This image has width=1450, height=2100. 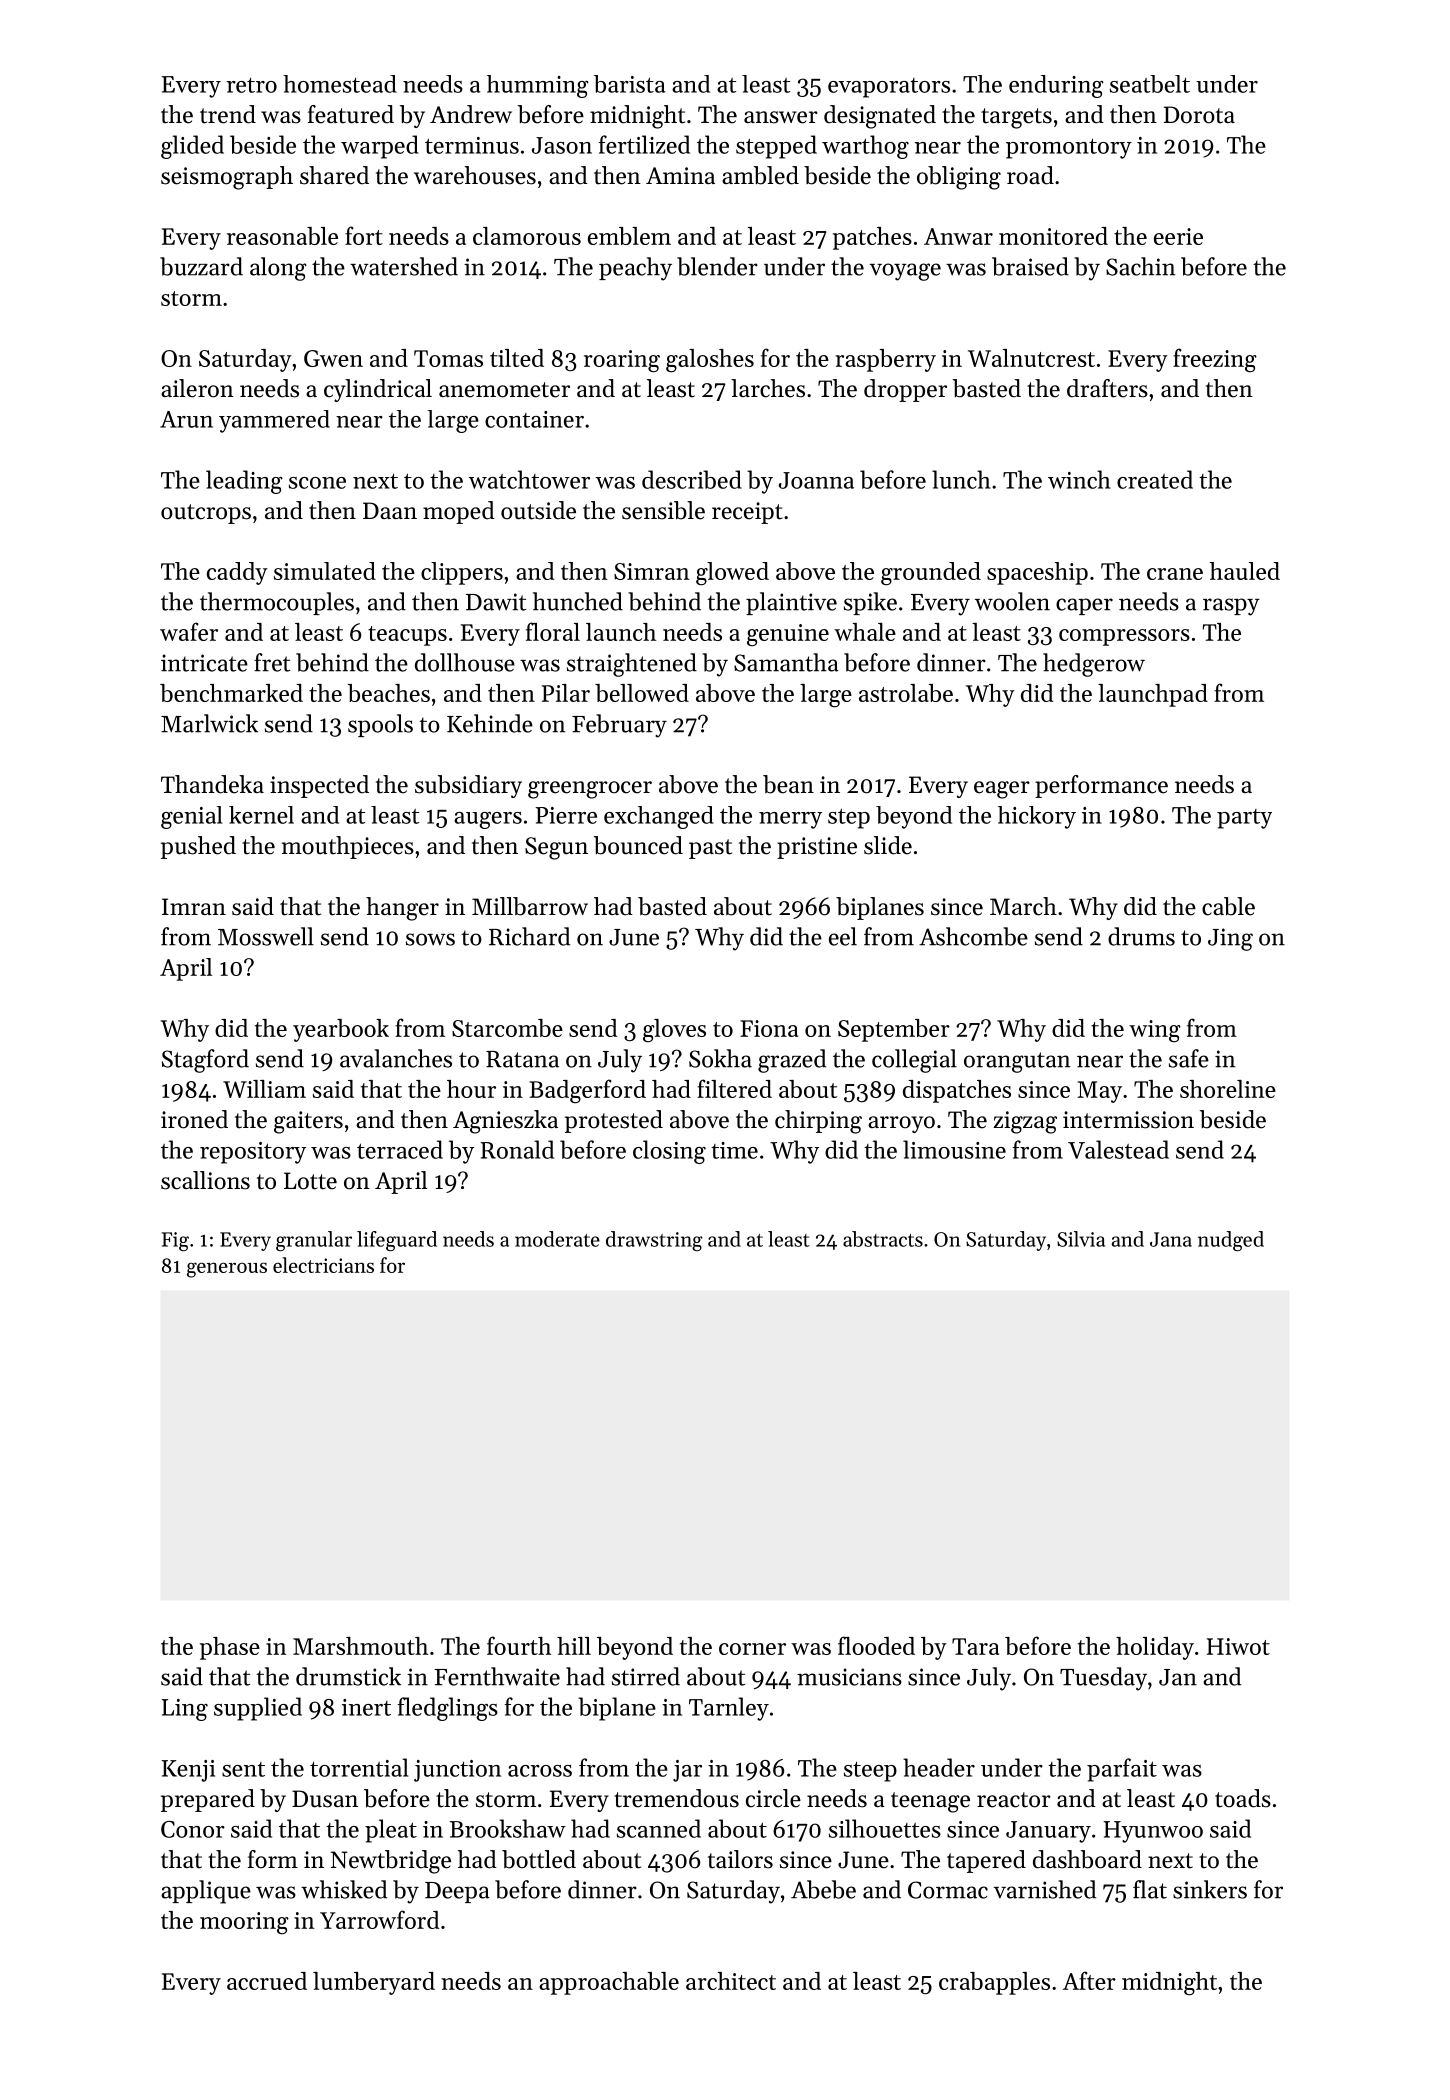 What do you see at coordinates (193, 1829) in the image?
I see `Conor` at bounding box center [193, 1829].
